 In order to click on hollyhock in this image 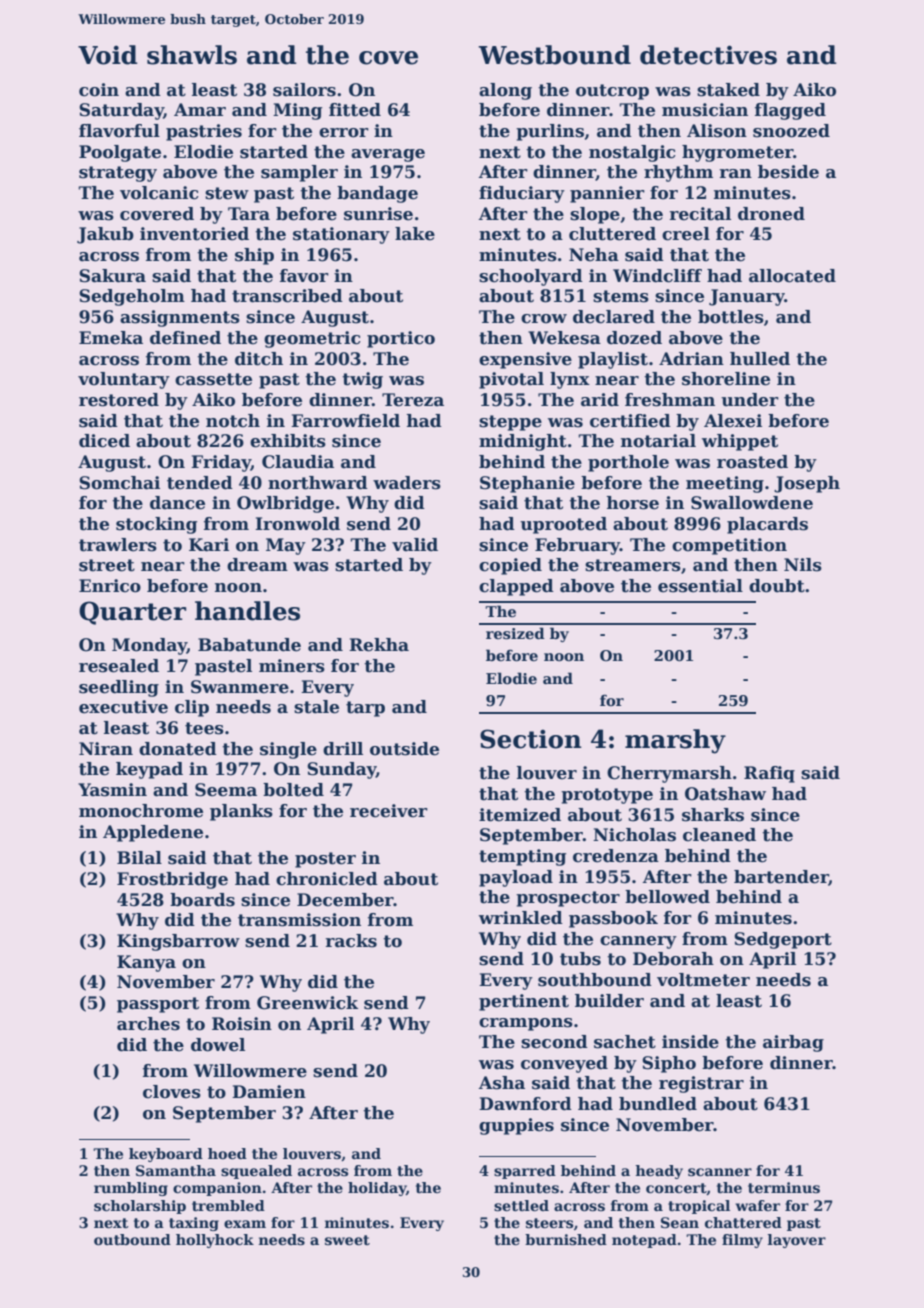, I will do `click(215, 1241)`.
